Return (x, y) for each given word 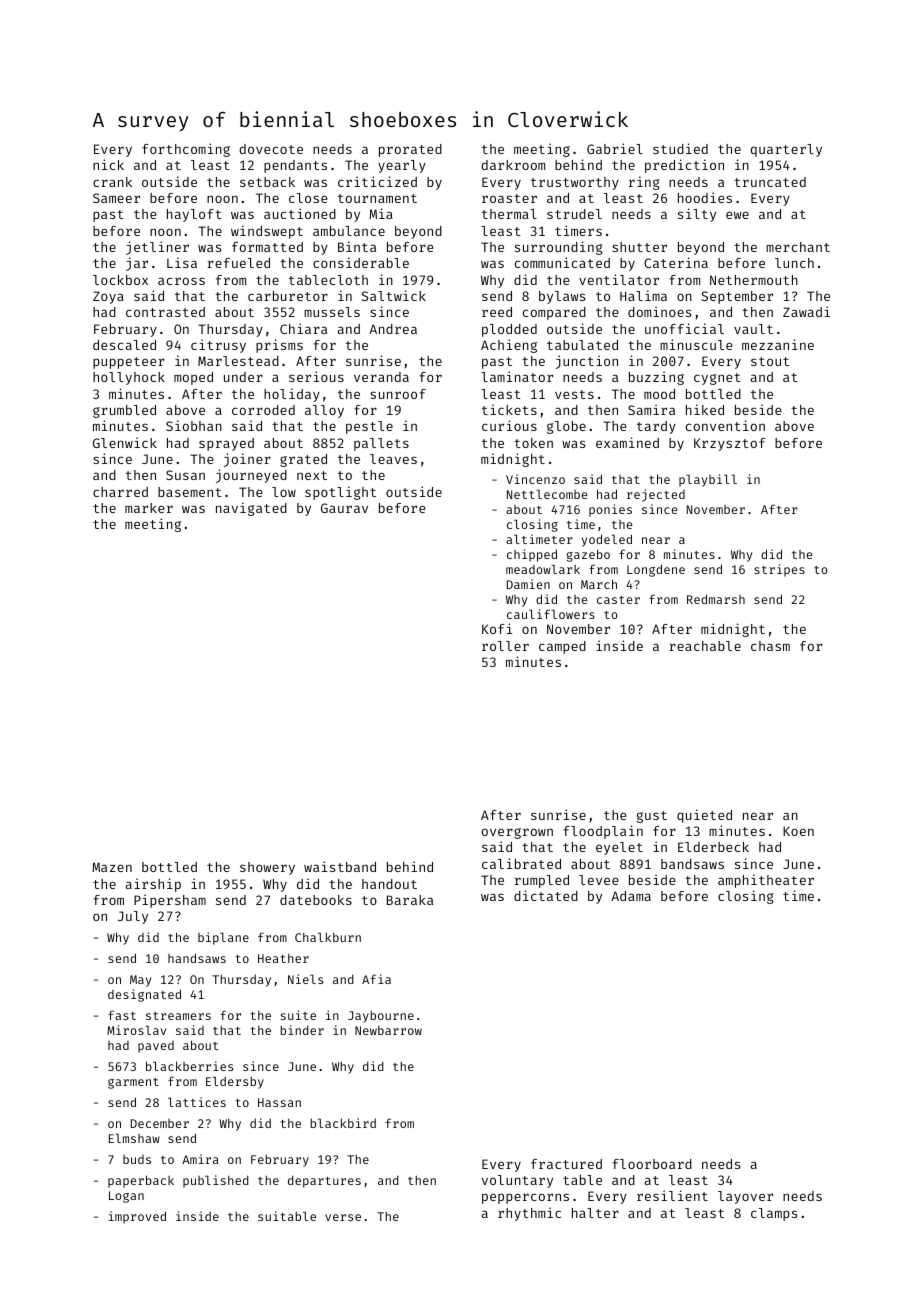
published (216, 1181)
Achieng (509, 346)
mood (659, 394)
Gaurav (344, 508)
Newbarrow (388, 1030)
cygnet (717, 379)
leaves (393, 459)
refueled (238, 263)
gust (652, 817)
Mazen (112, 867)
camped (562, 647)
